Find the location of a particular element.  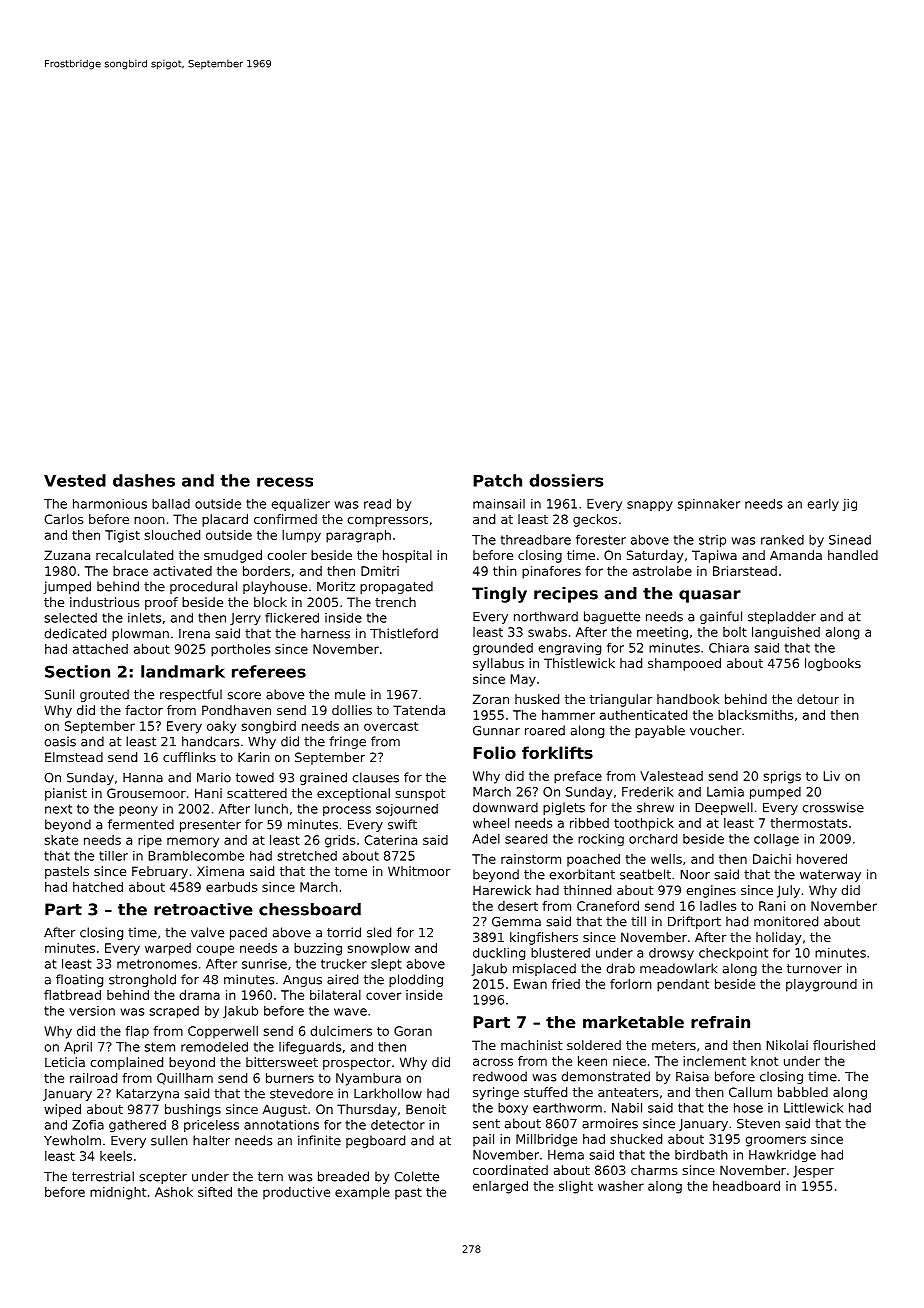

Vested is located at coordinates (75, 480).
